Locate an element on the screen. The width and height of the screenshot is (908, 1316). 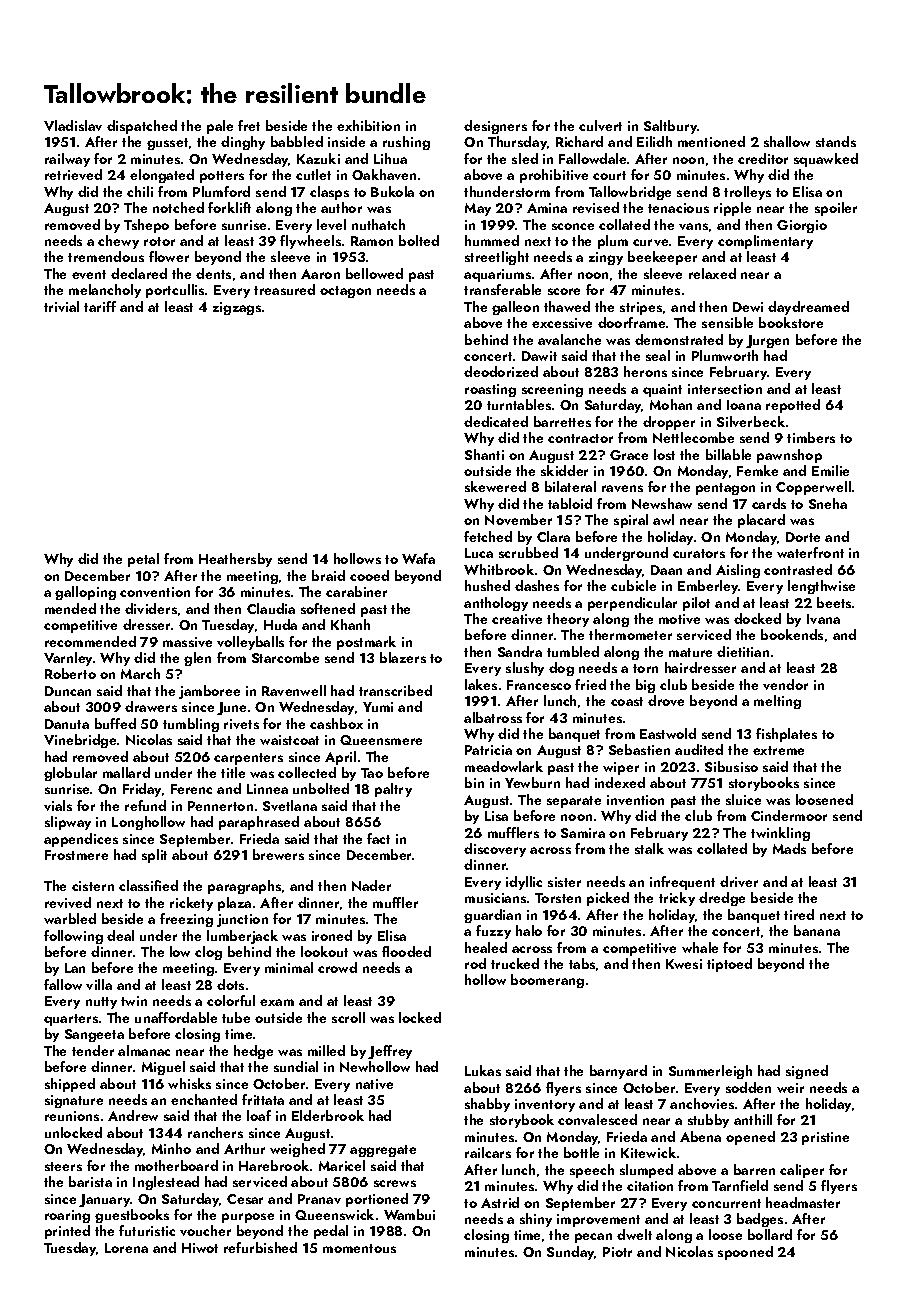
mentioned is located at coordinates (711, 141).
